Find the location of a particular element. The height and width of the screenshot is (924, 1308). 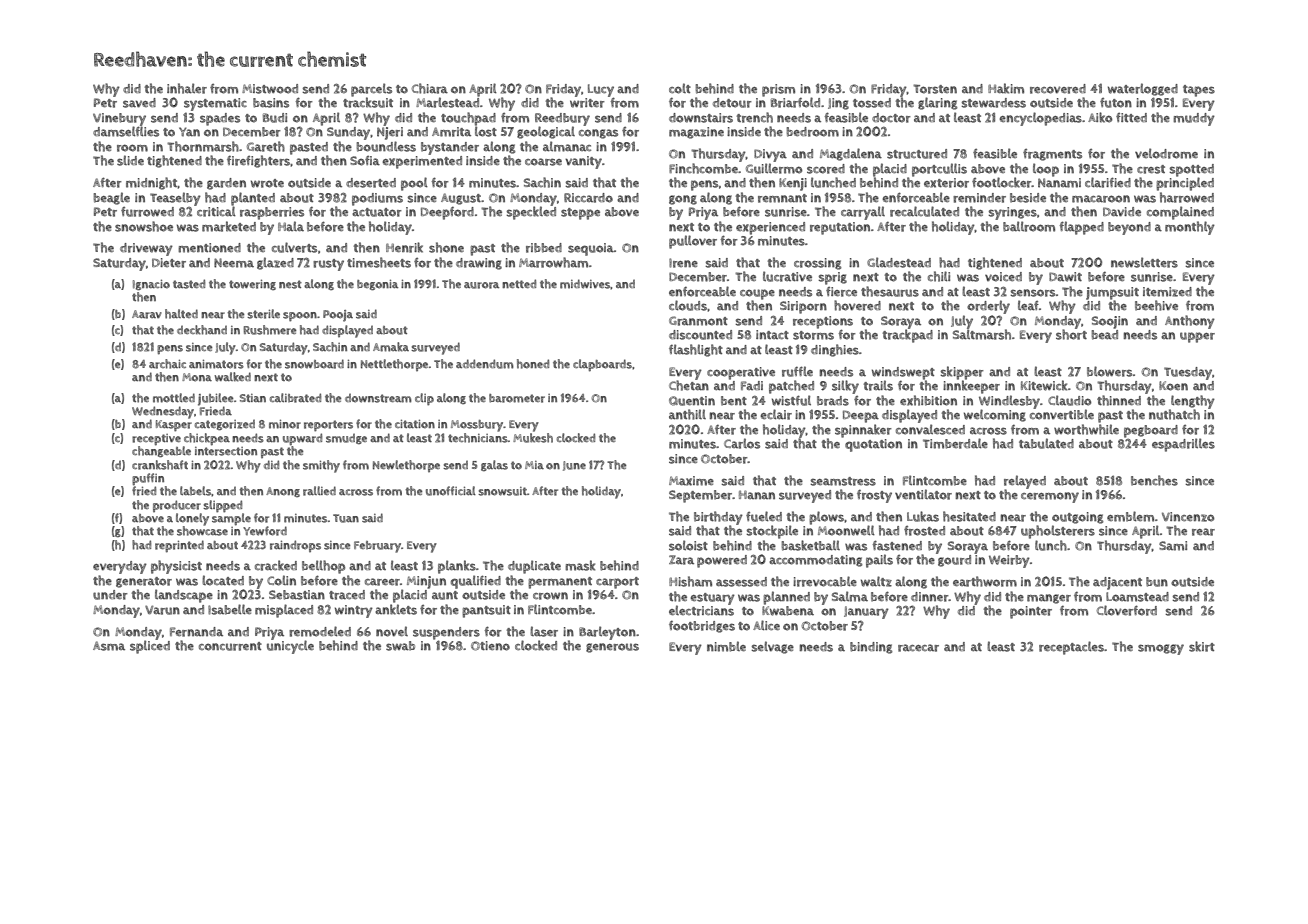

Hanan is located at coordinates (757, 494).
